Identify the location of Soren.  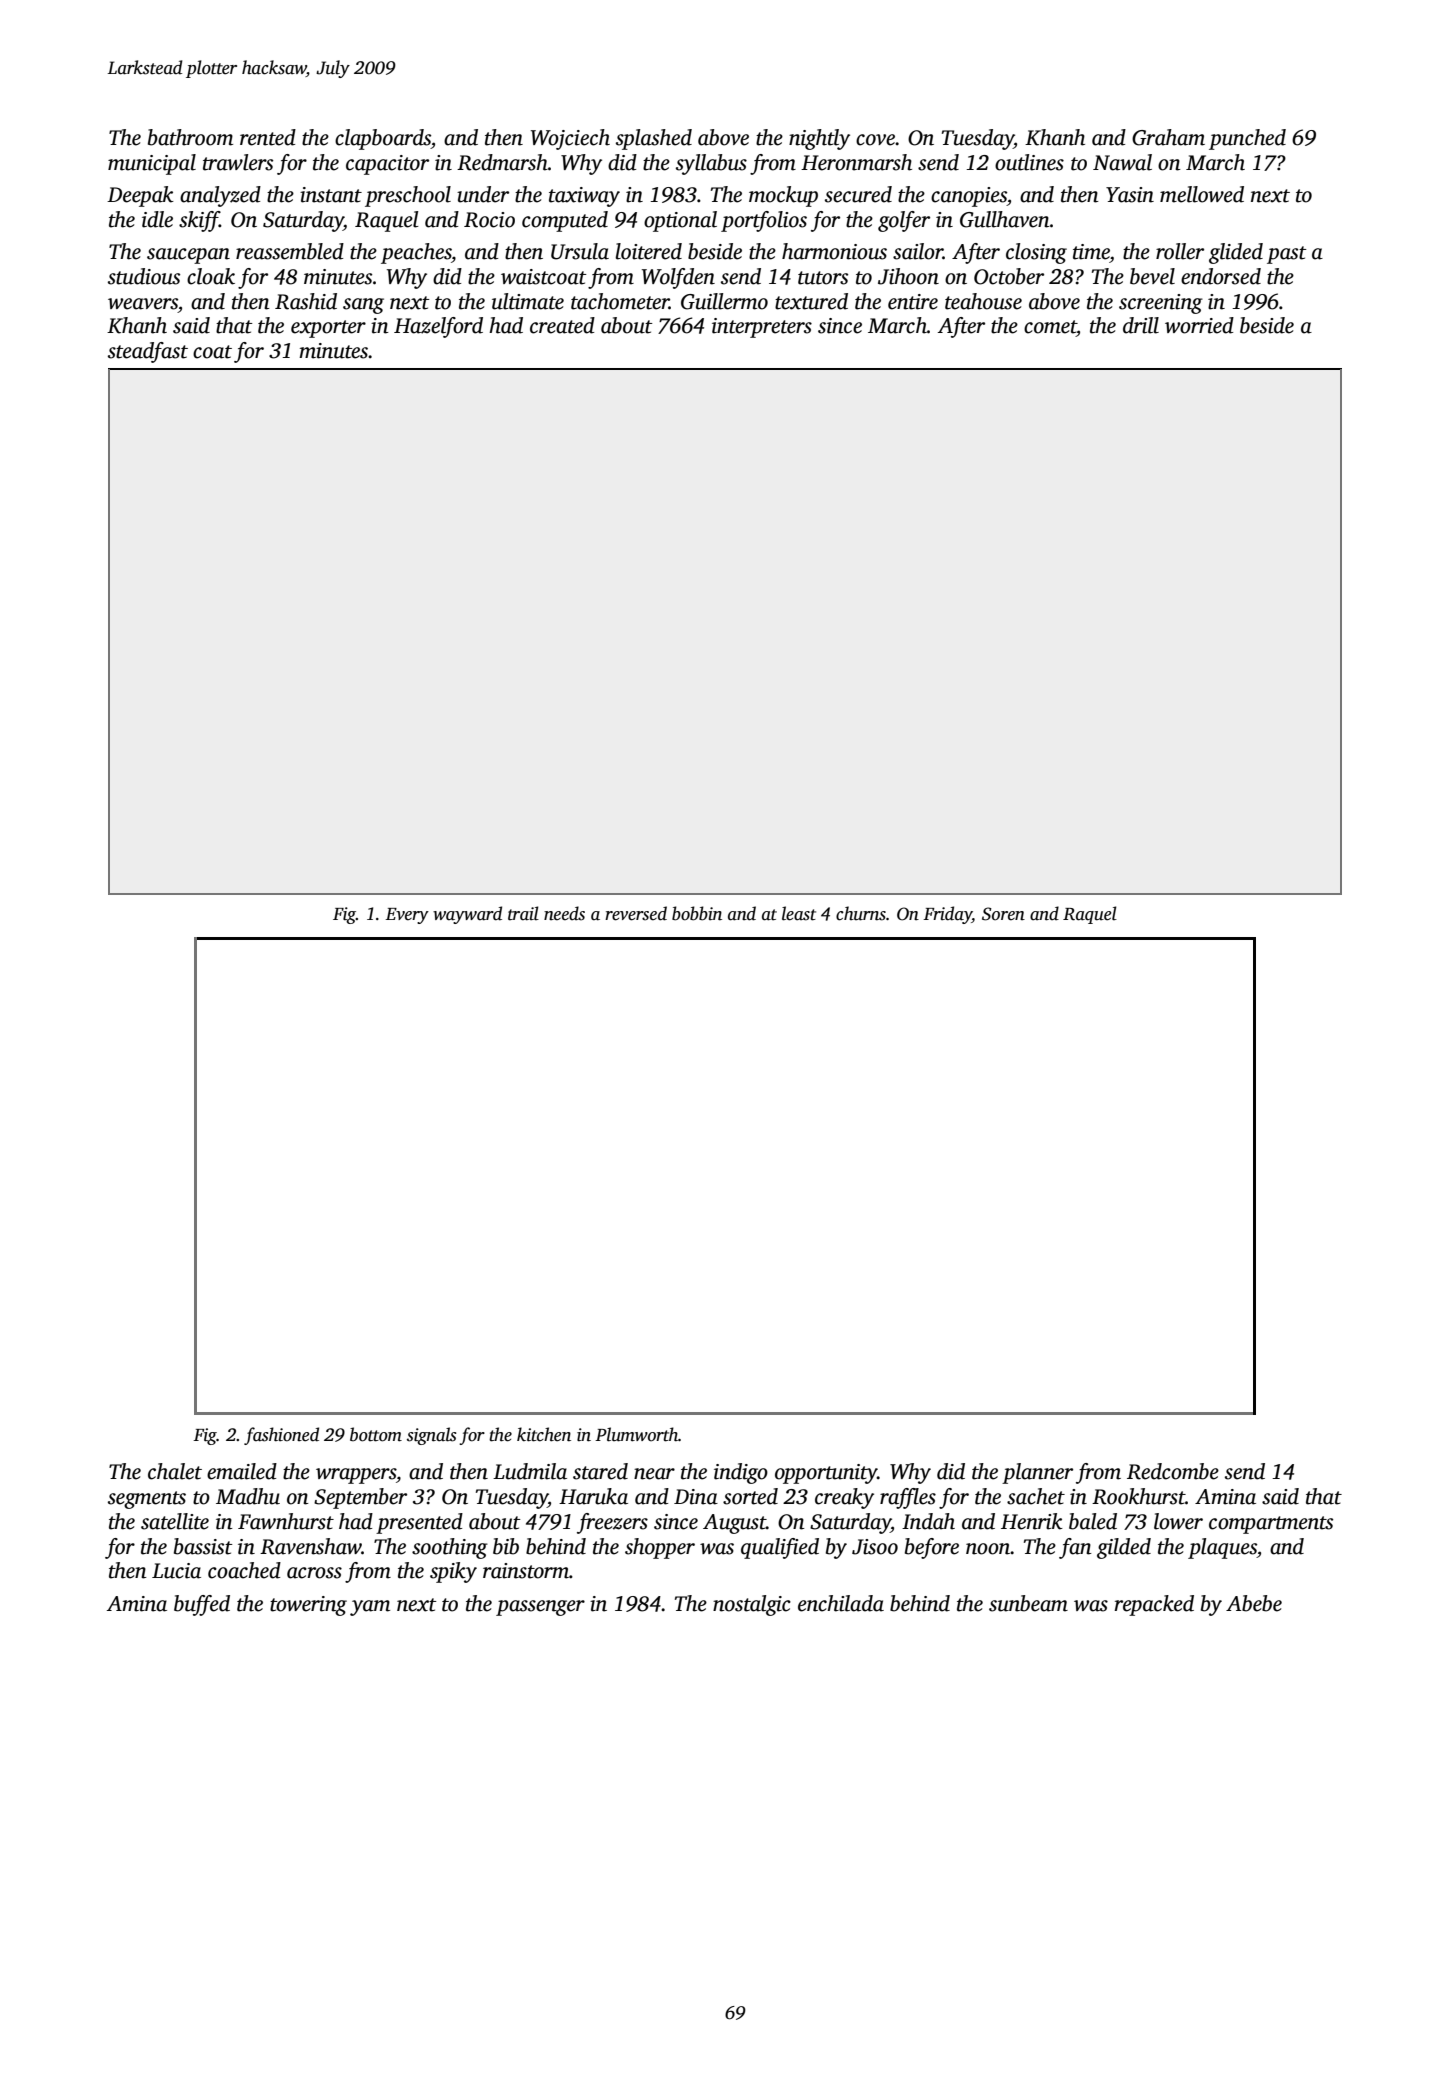
(1003, 914).
